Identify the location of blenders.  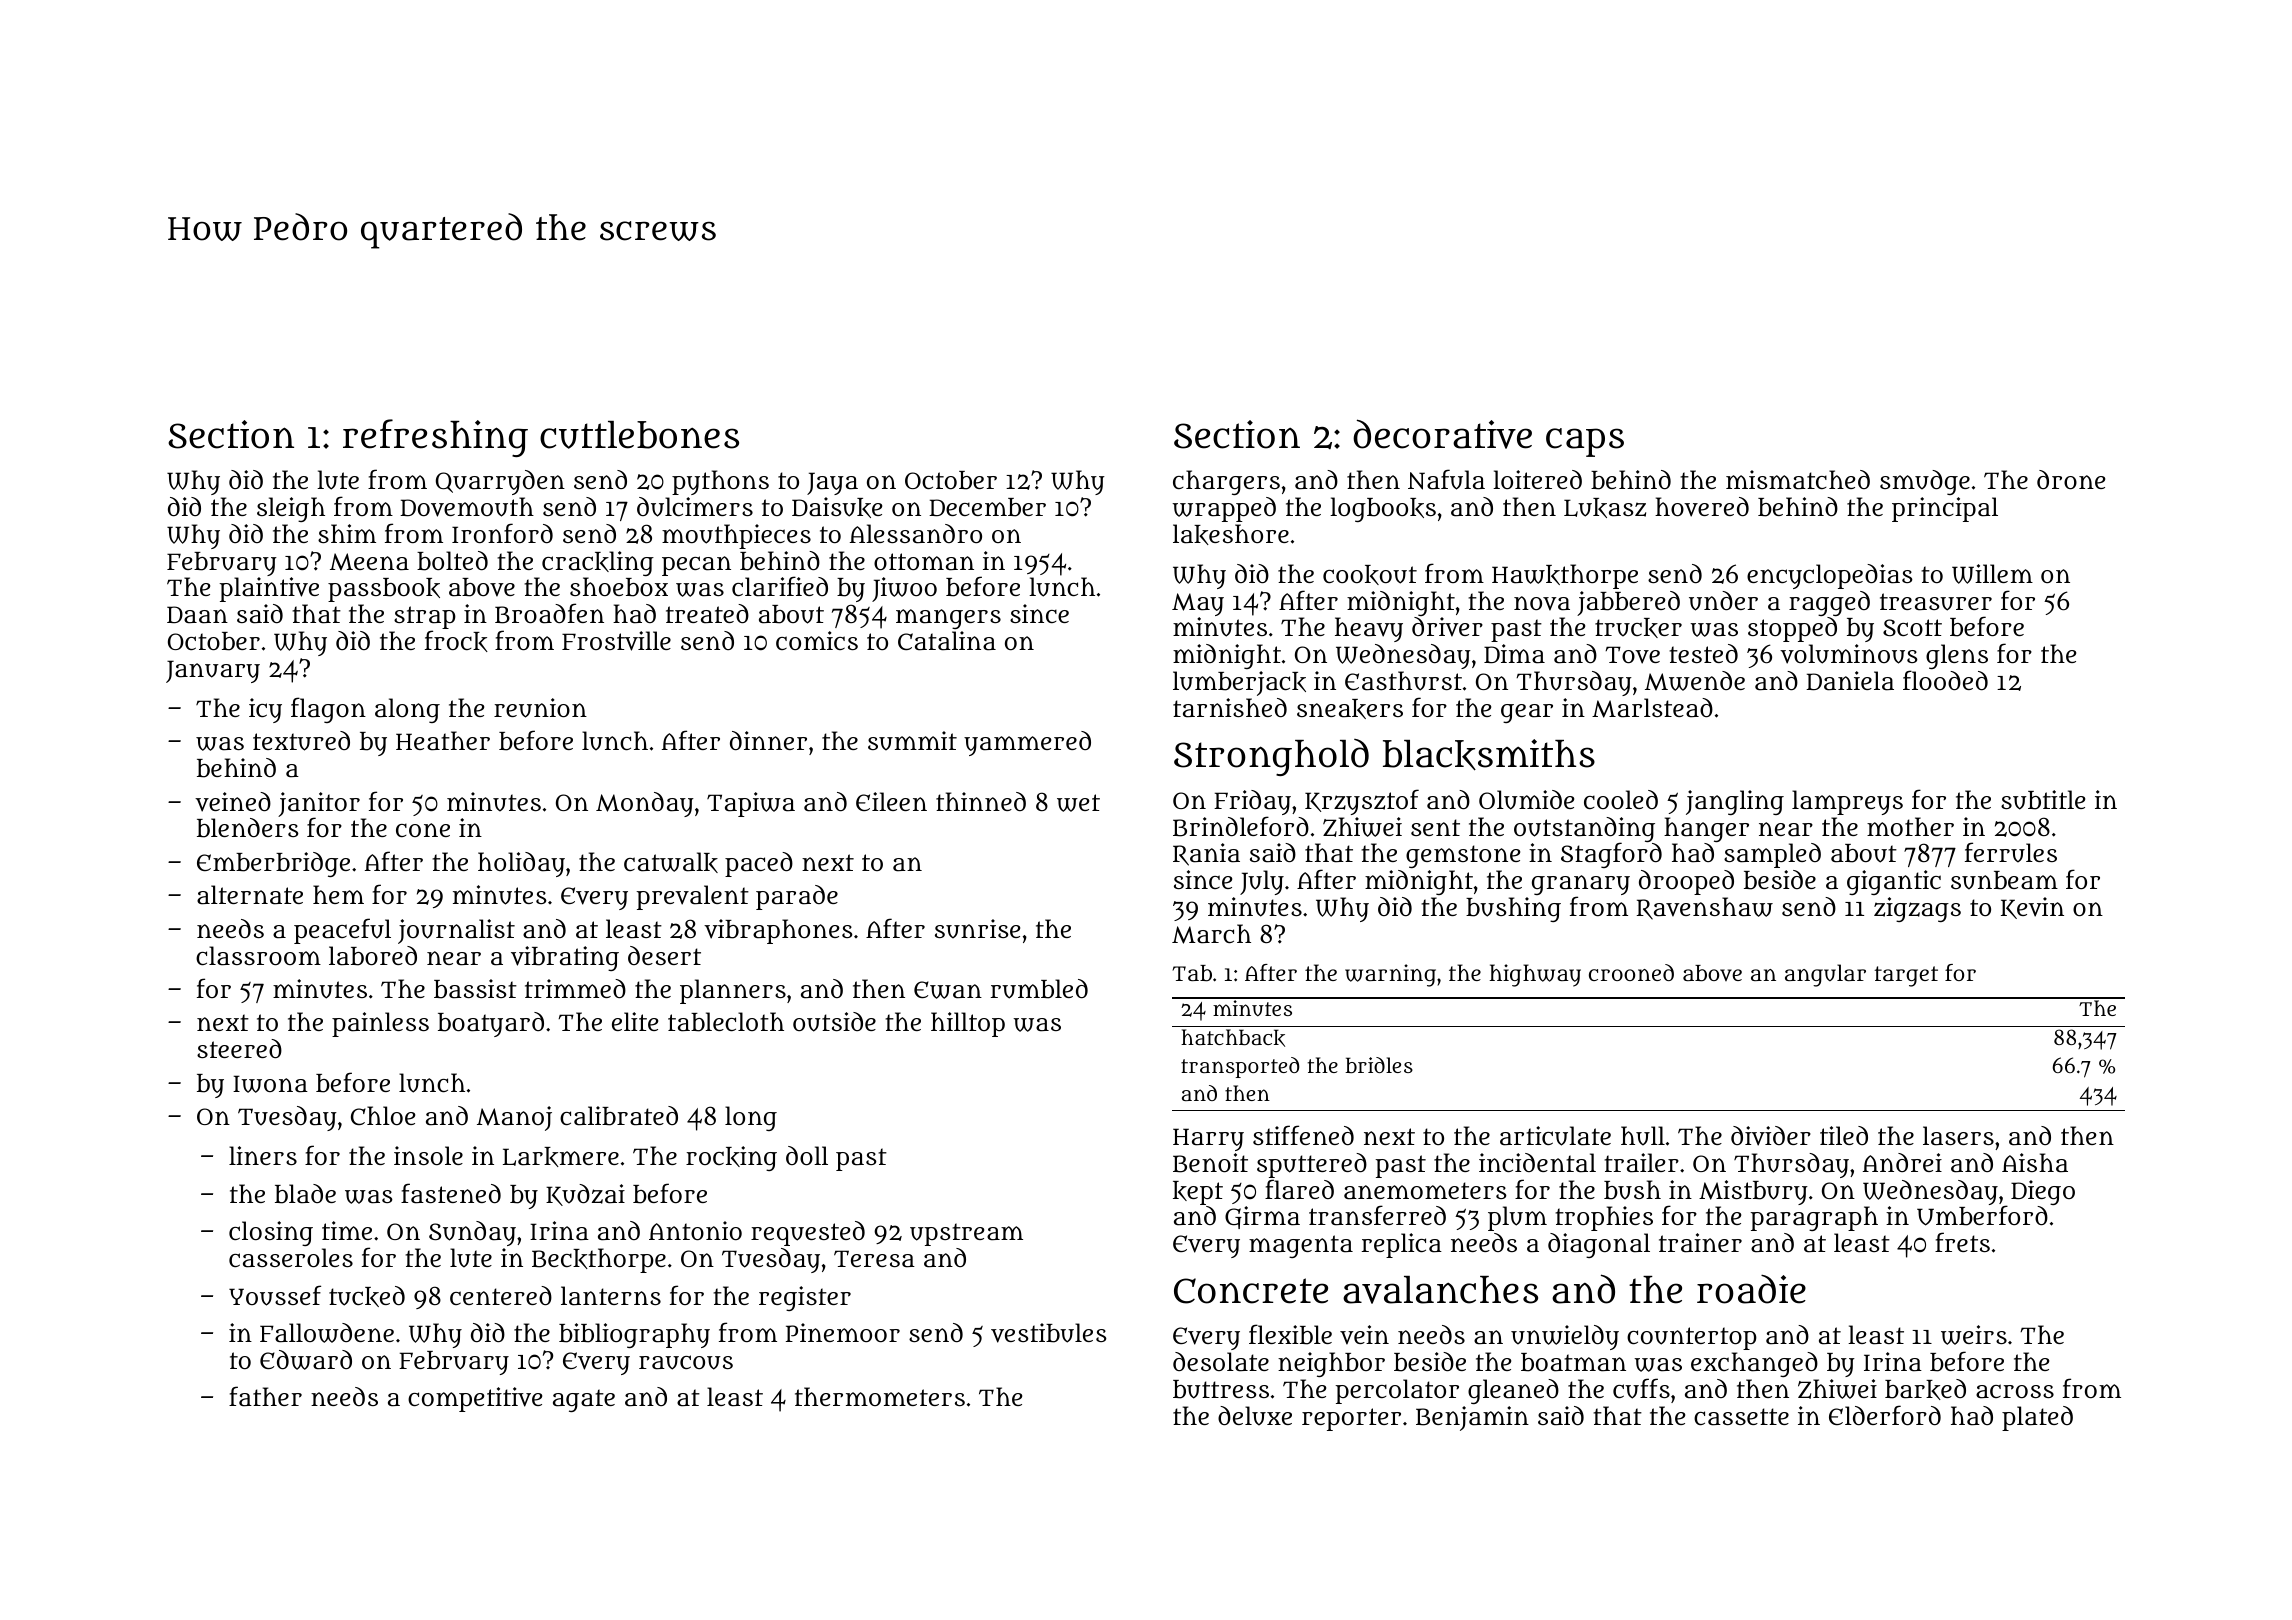
(248, 828).
